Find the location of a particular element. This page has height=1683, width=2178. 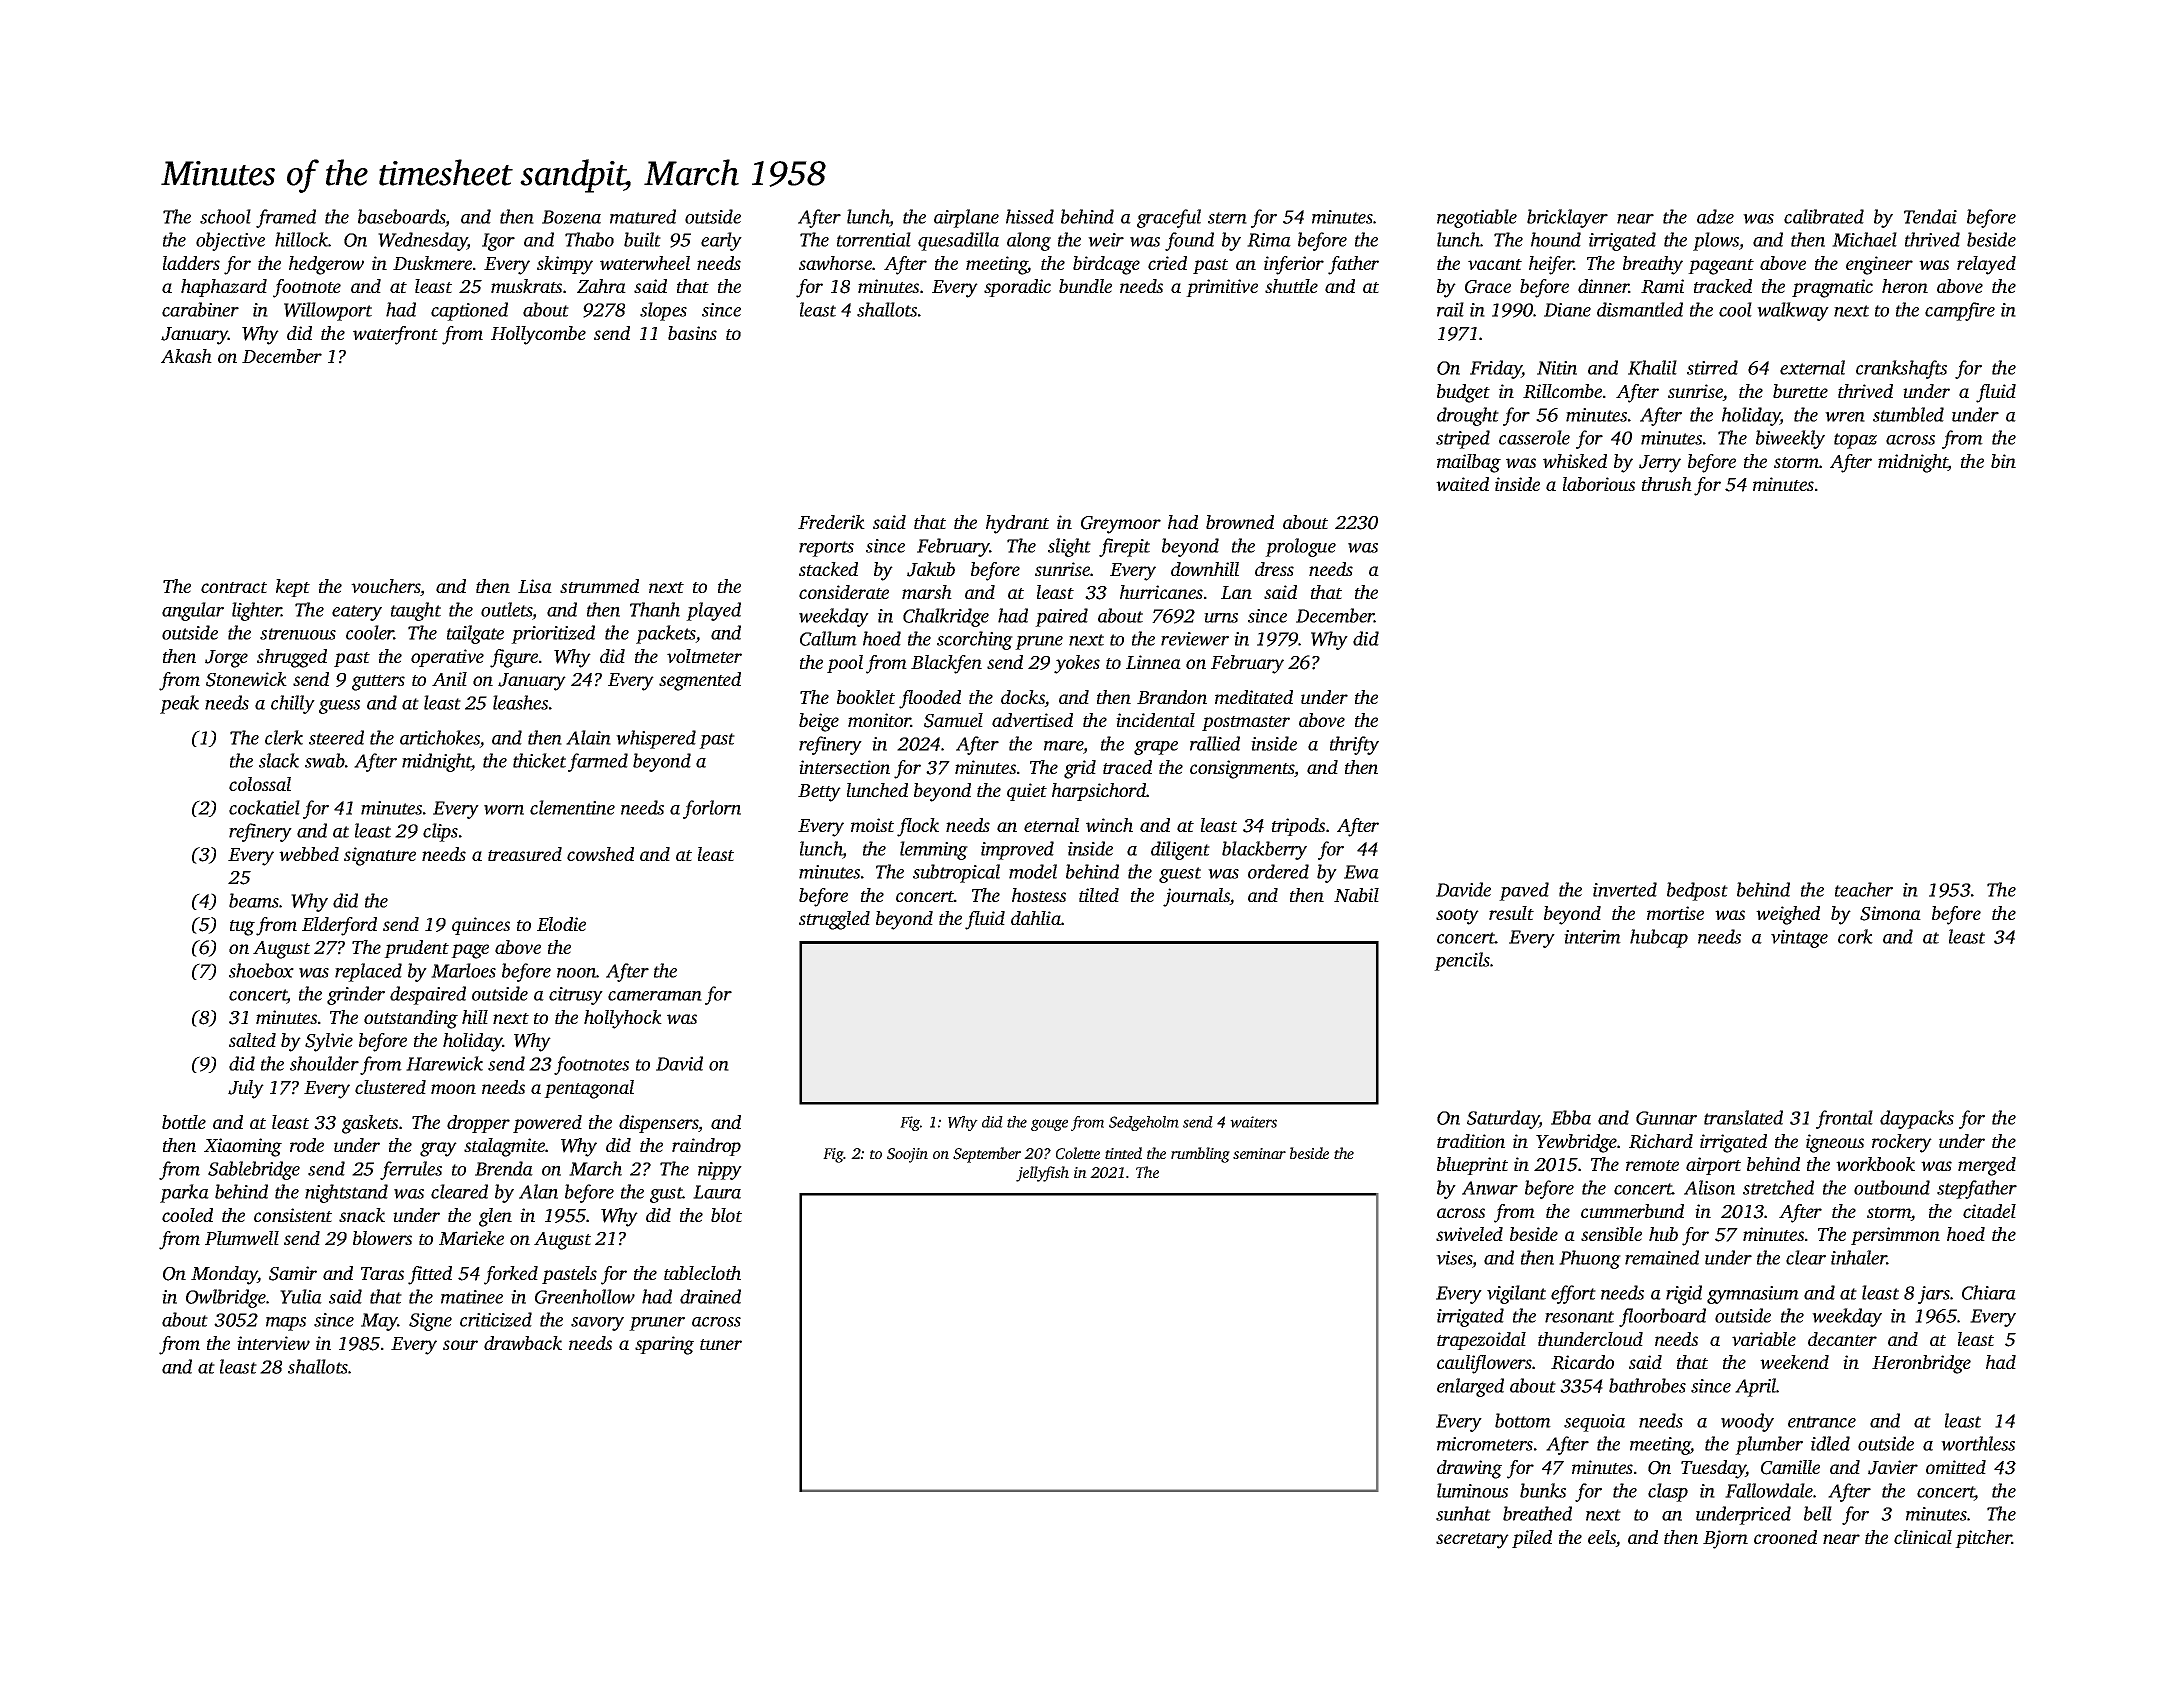

Sylvie is located at coordinates (329, 1042).
